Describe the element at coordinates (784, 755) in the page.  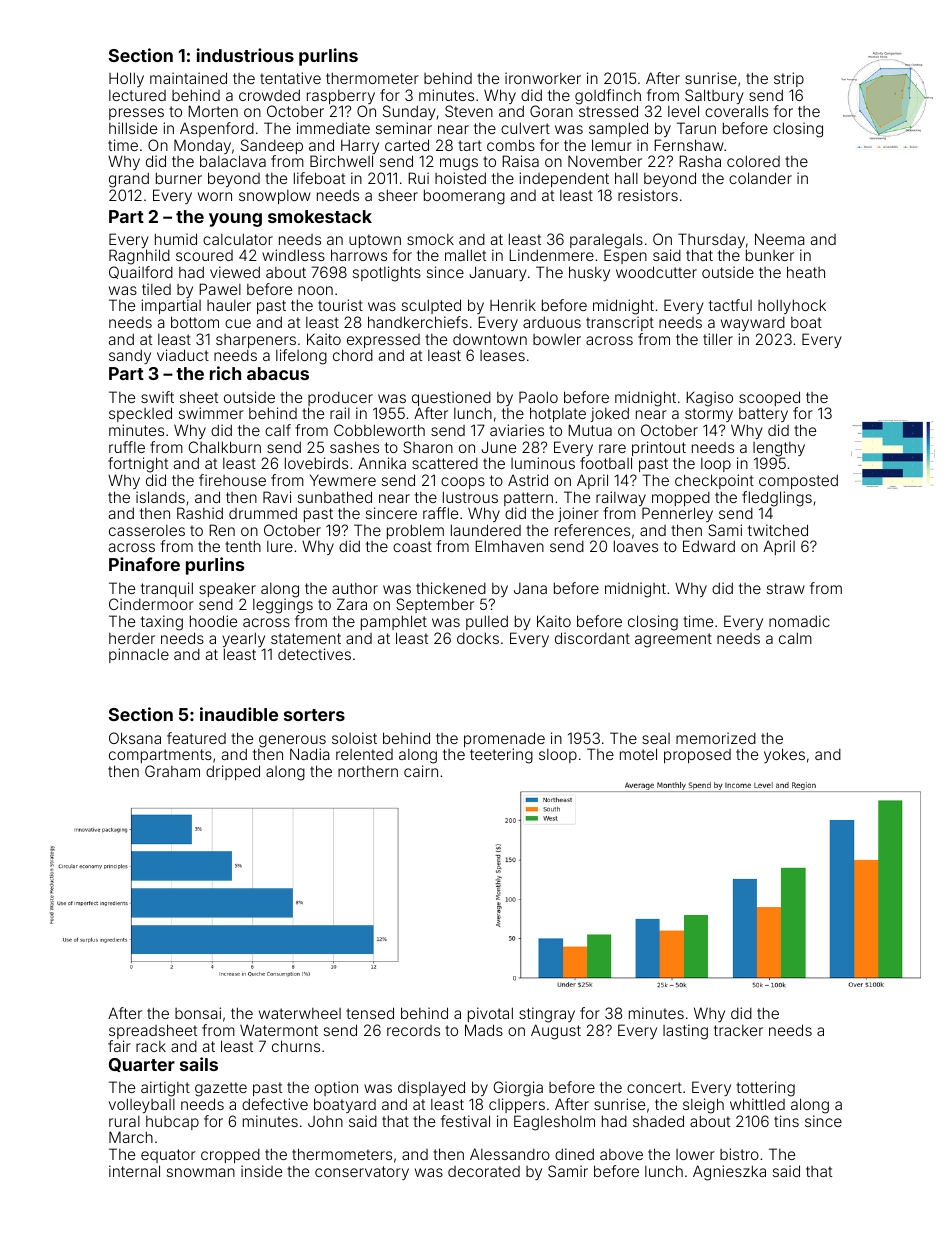
I see `yokes` at that location.
